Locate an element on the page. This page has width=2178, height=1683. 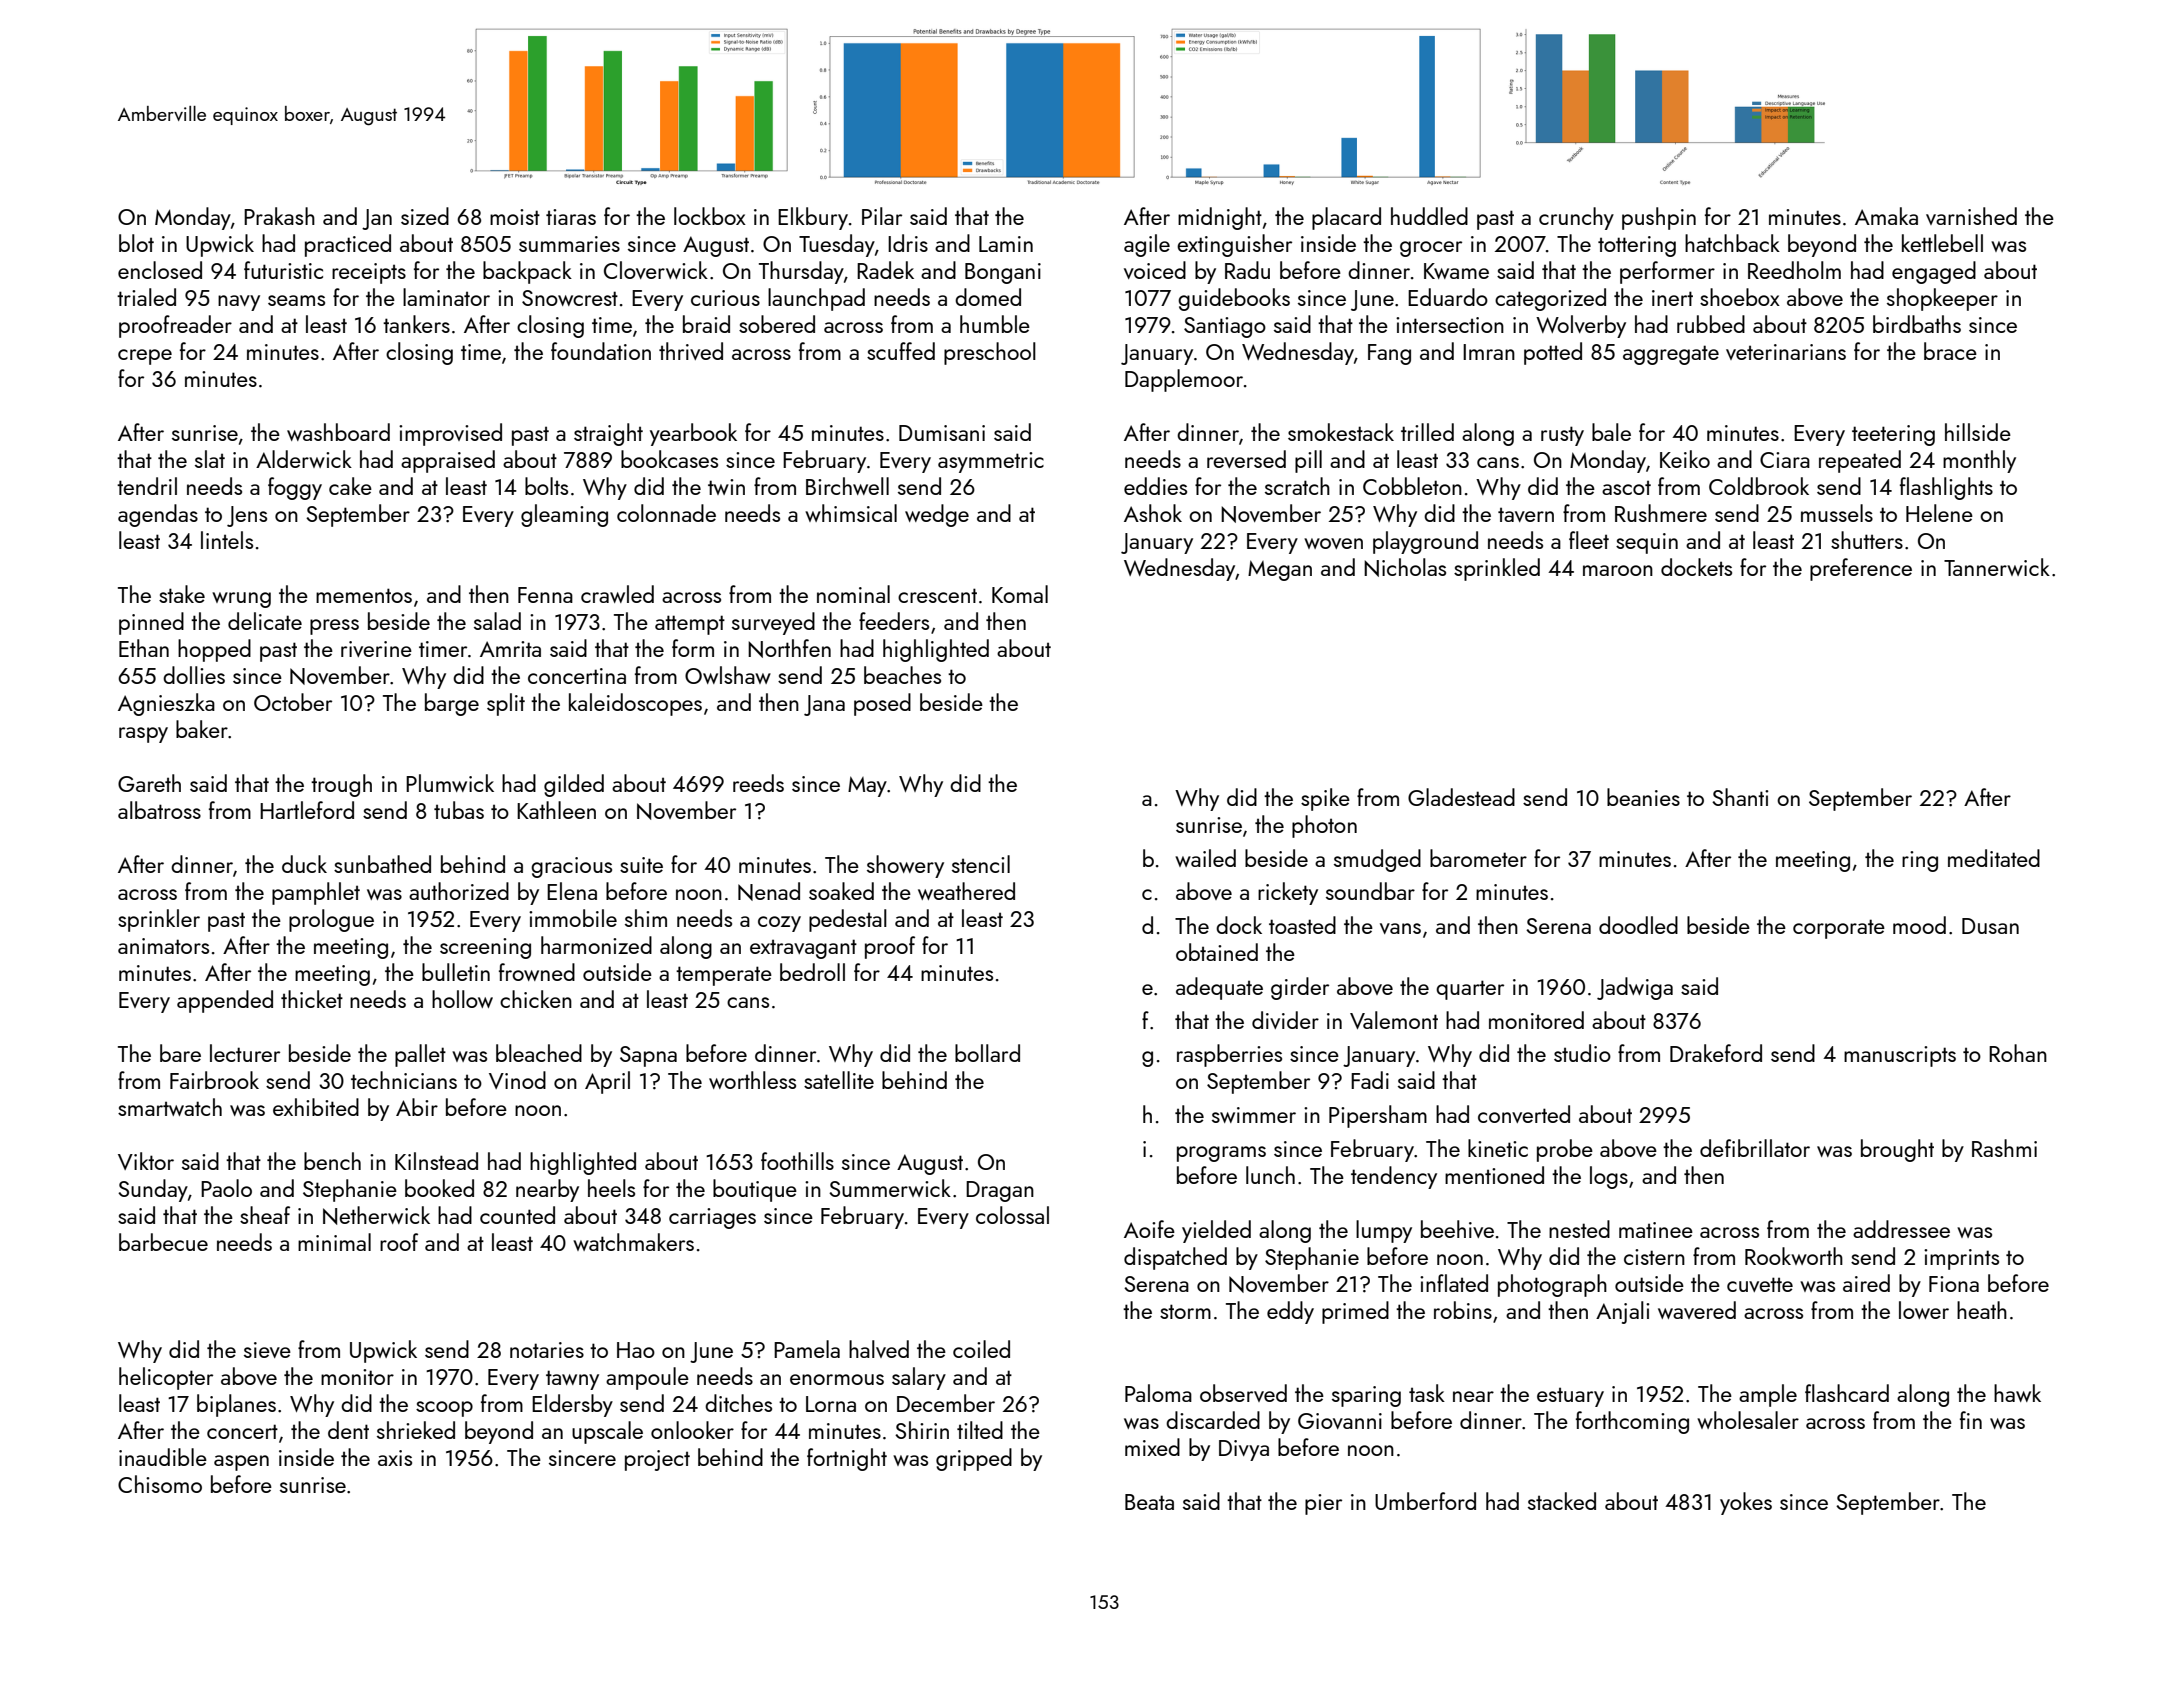
flashcard is located at coordinates (1847, 1393).
